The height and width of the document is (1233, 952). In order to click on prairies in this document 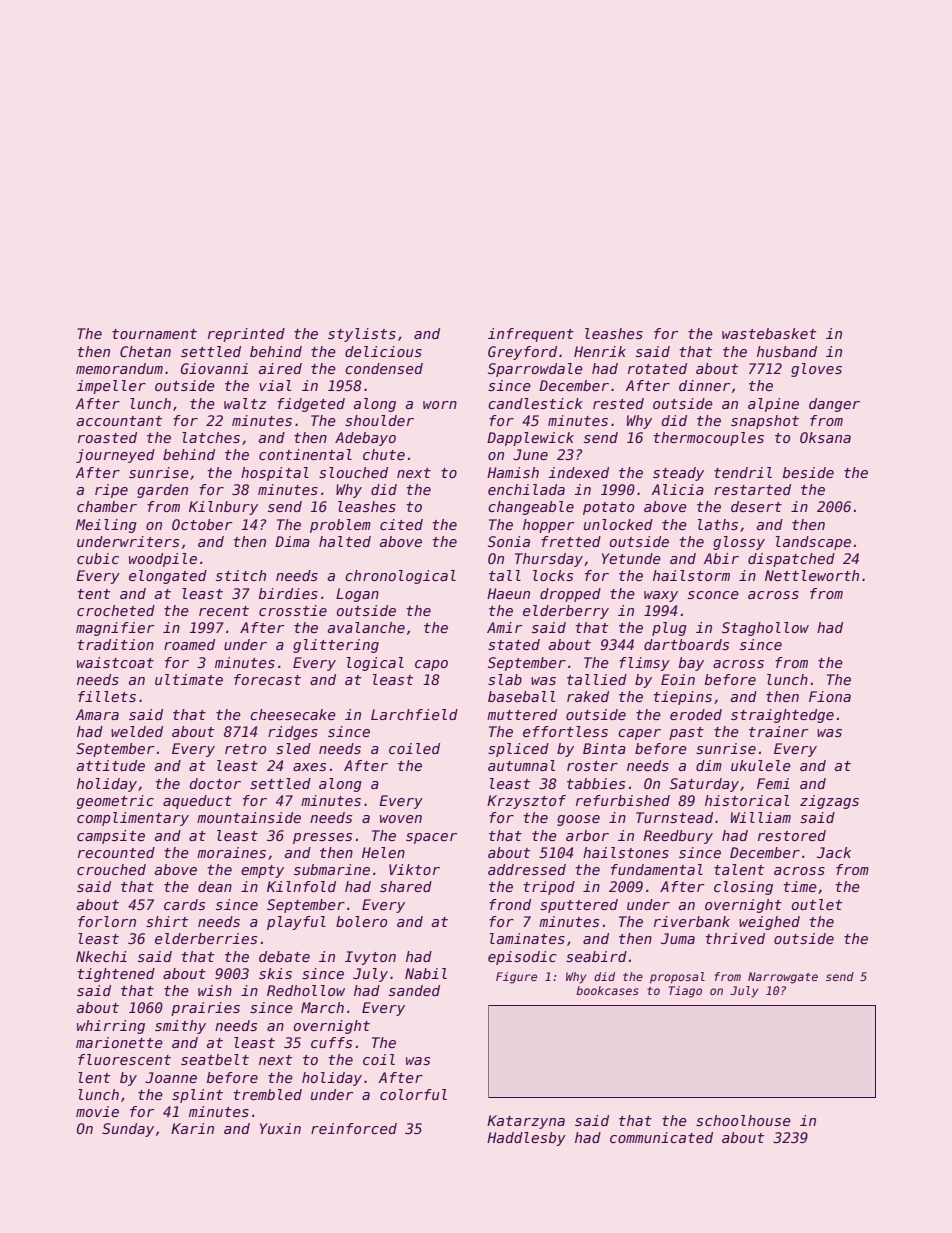, I will do `click(205, 1009)`.
